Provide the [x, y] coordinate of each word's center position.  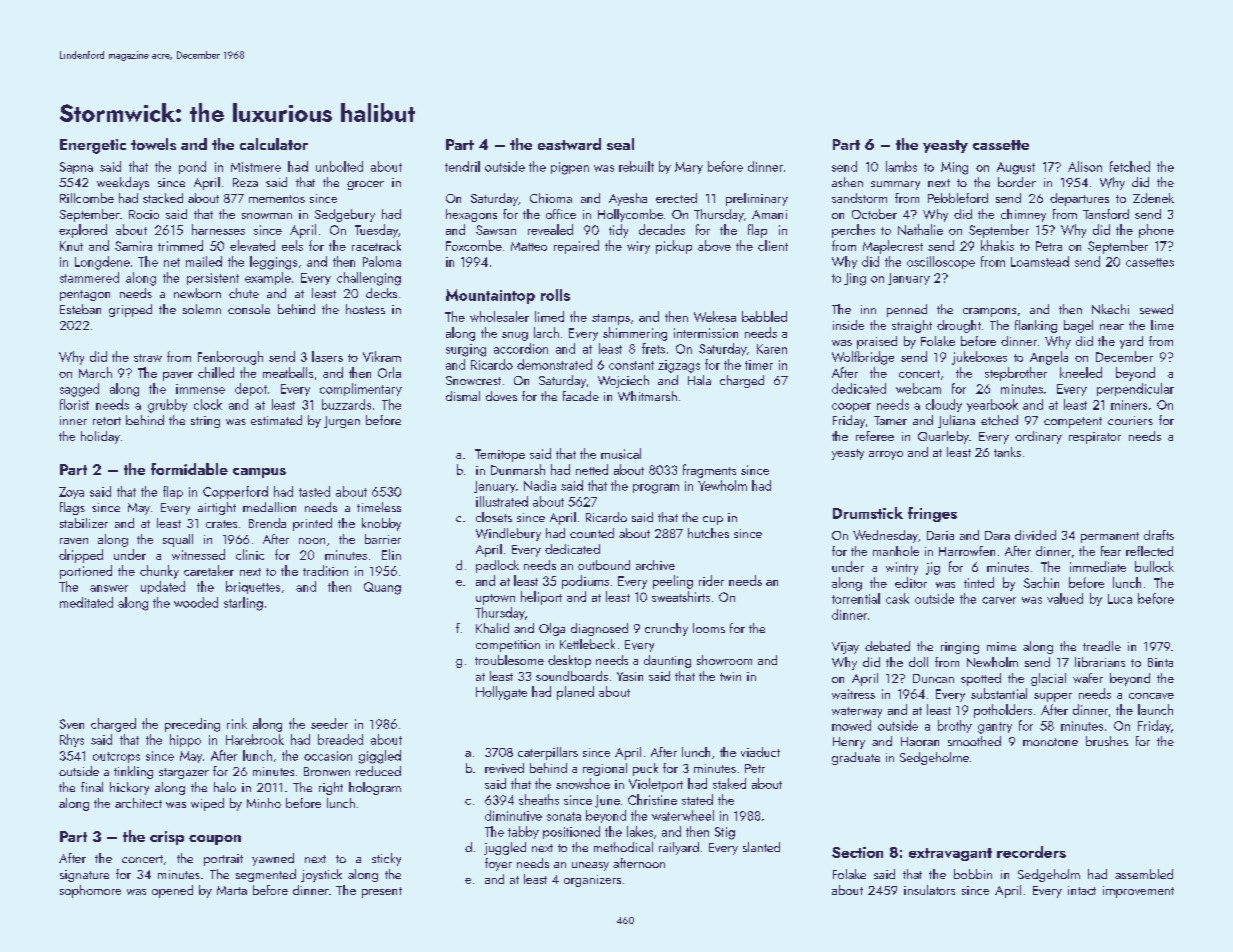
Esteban [80, 309]
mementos [277, 199]
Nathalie [920, 229]
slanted [761, 847]
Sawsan [496, 230]
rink [237, 723]
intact [1082, 890]
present [382, 892]
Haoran [920, 741]
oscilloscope [941, 262]
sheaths [539, 799]
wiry [638, 247]
